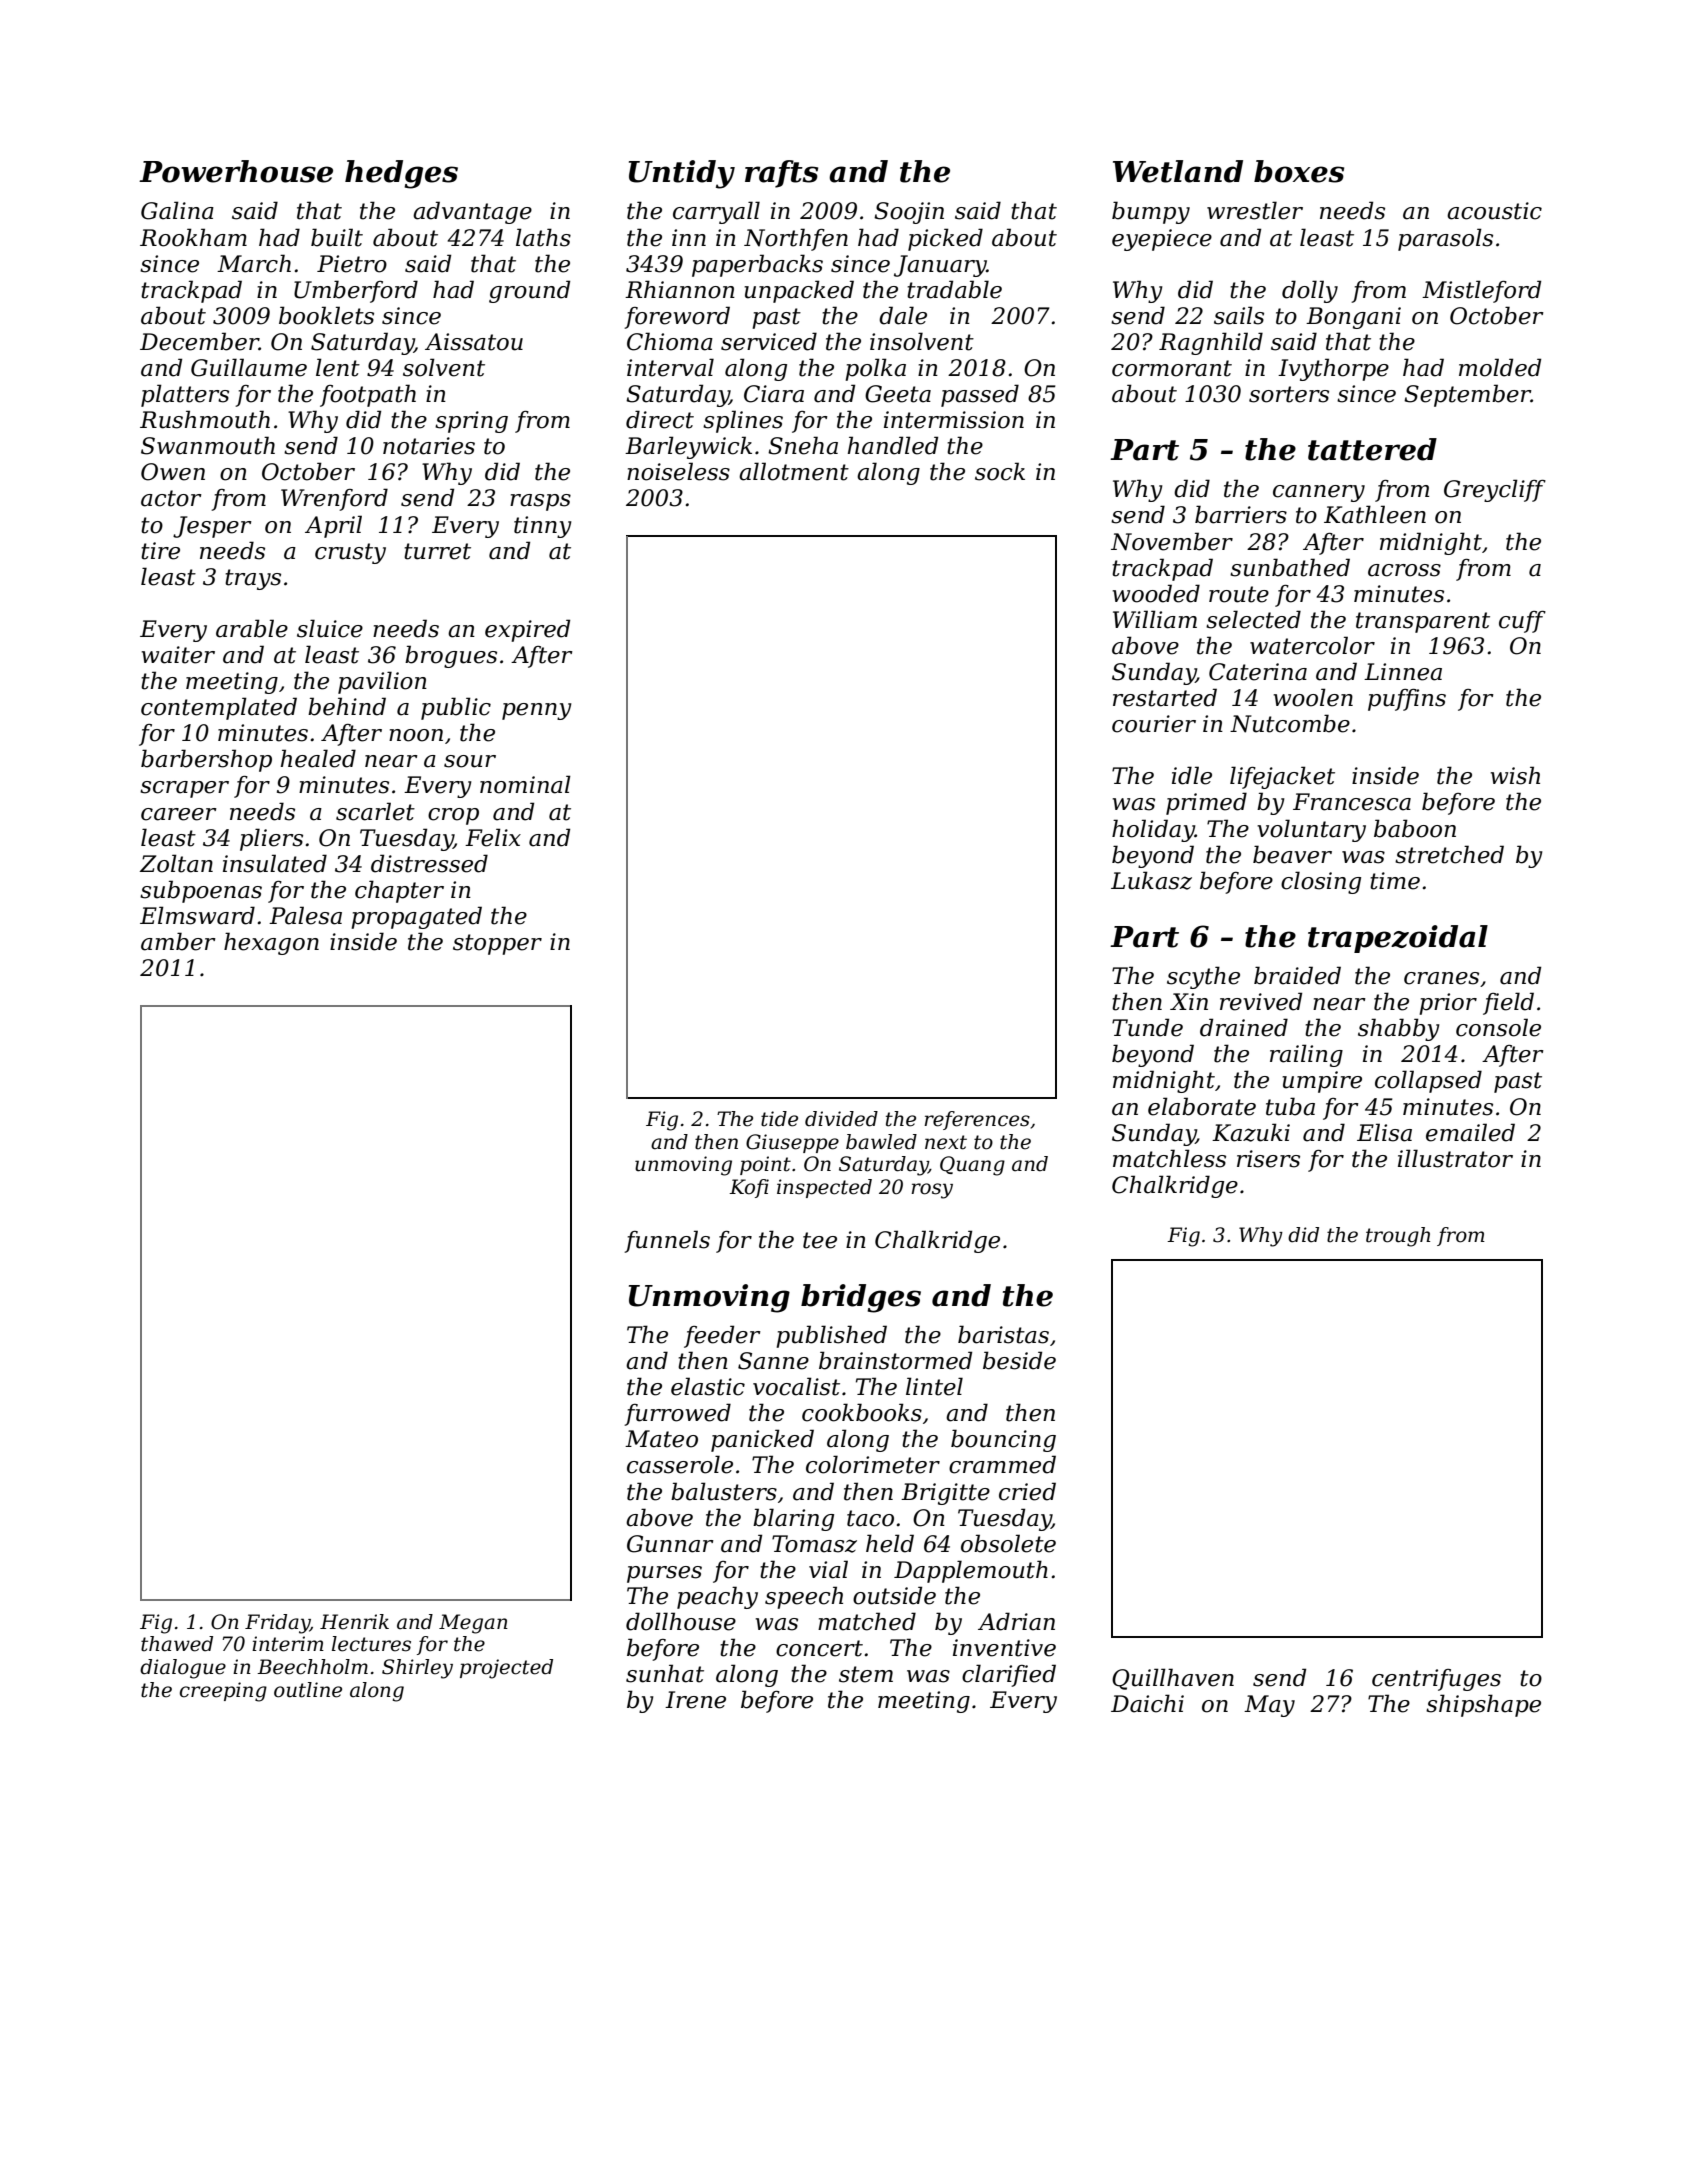 Image resolution: width=1683 pixels, height=2178 pixels. What do you see at coordinates (536, 711) in the screenshot?
I see `penny` at bounding box center [536, 711].
